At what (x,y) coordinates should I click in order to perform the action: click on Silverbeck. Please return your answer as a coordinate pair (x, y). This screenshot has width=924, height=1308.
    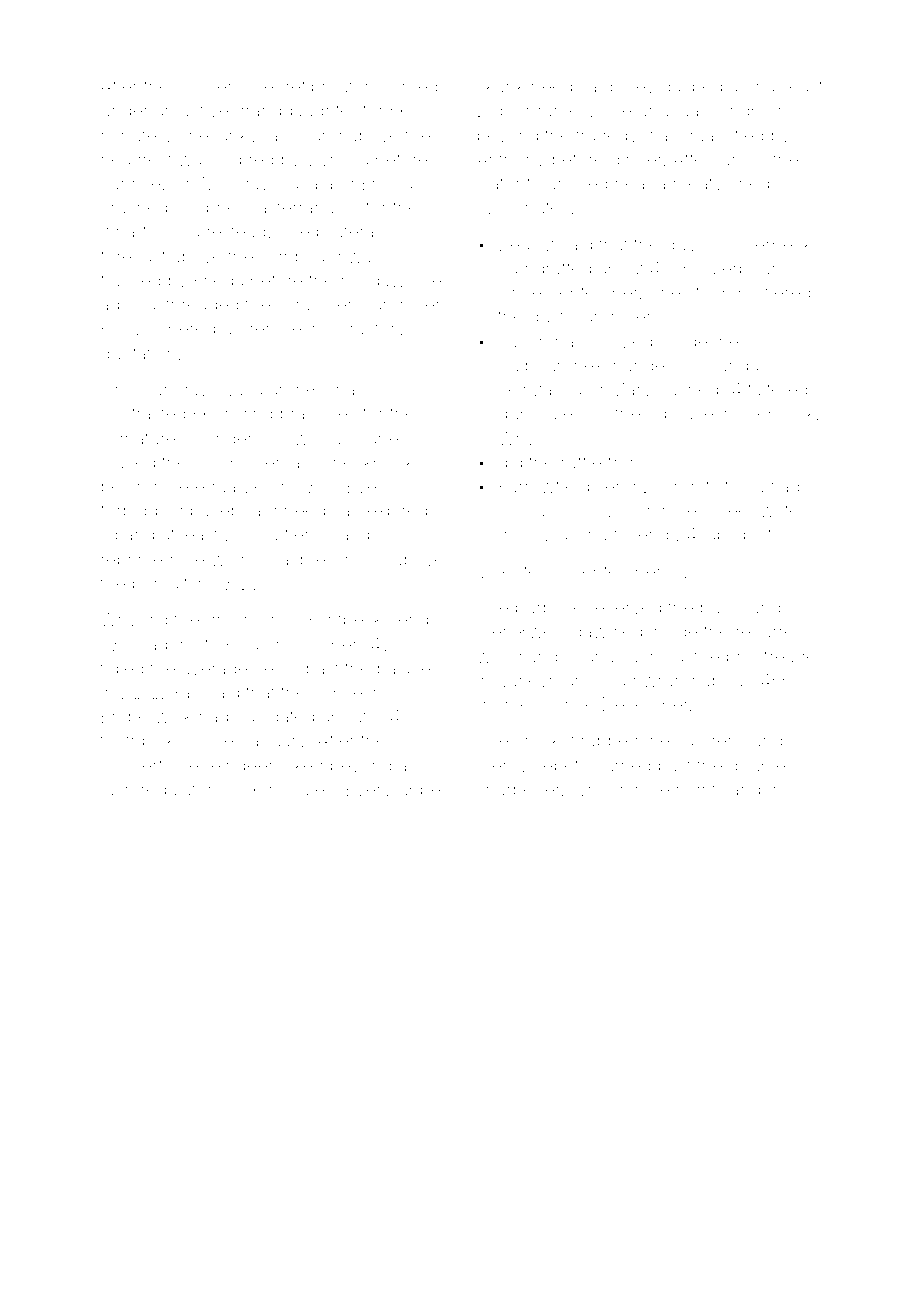
    Looking at the image, I should click on (769, 244).
